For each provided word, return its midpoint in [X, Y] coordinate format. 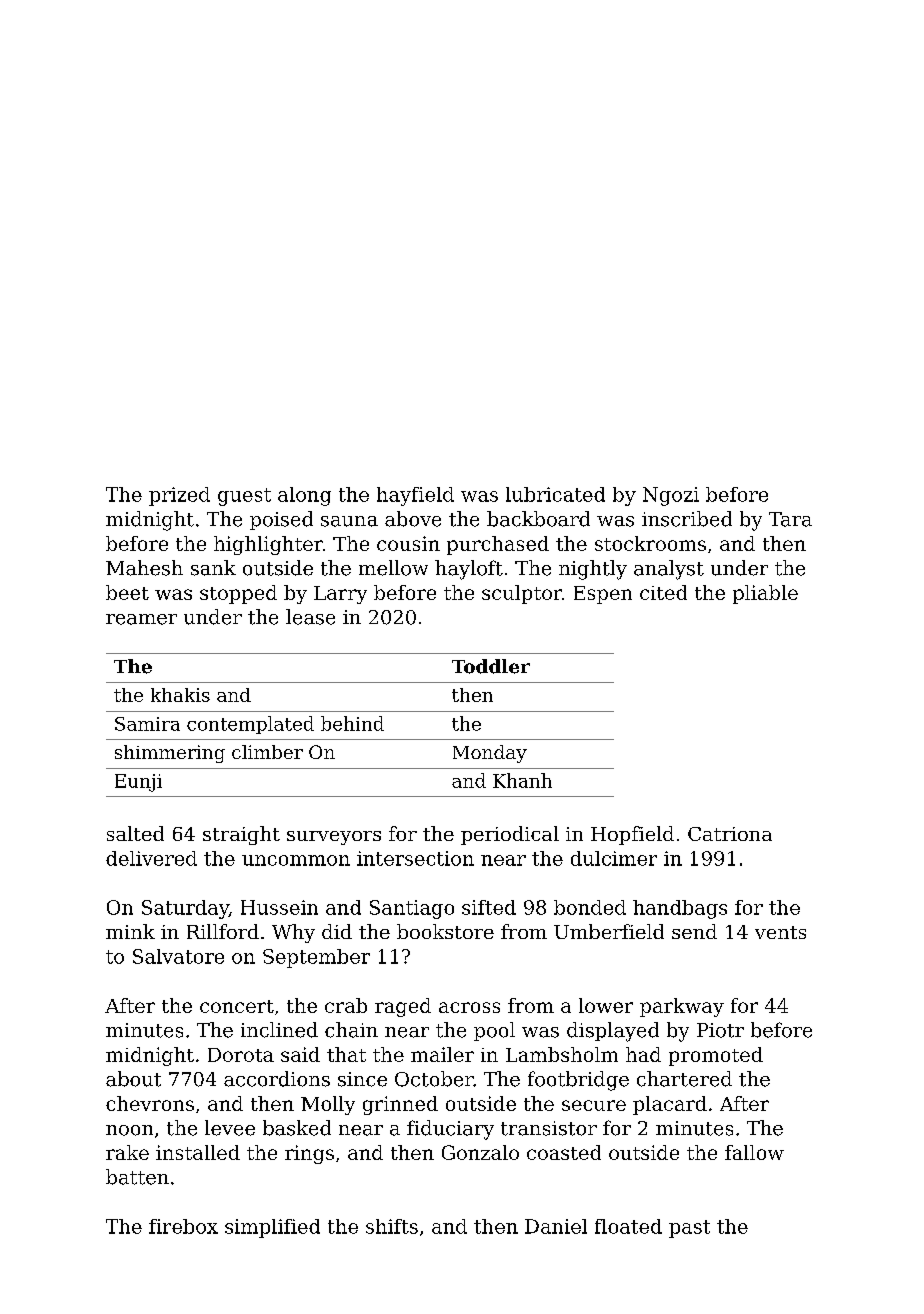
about [133, 1079]
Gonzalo [480, 1152]
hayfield [415, 496]
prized [179, 496]
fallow [754, 1152]
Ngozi [671, 496]
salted [135, 833]
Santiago [412, 909]
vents [780, 932]
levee [230, 1128]
